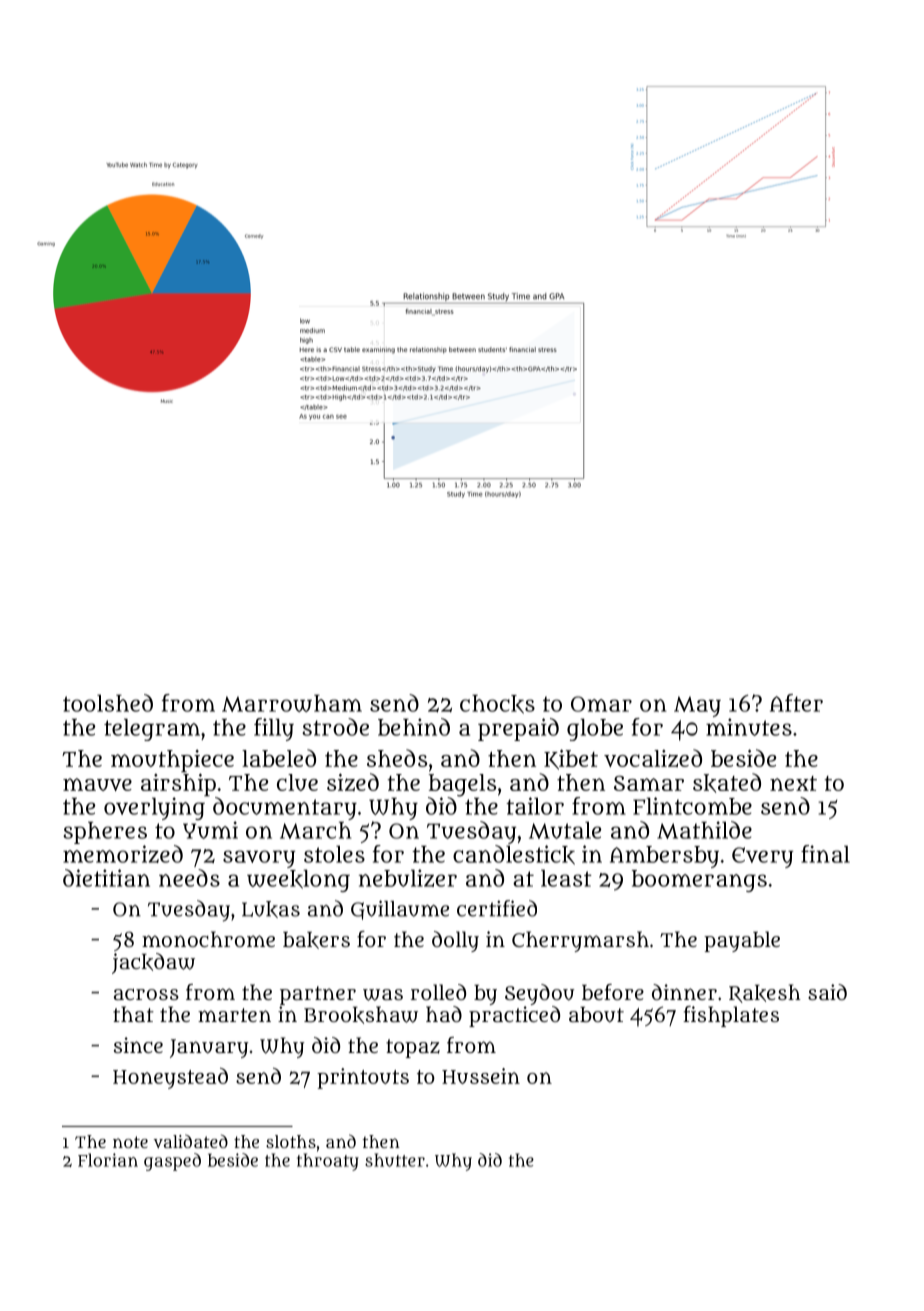  What do you see at coordinates (497, 704) in the document?
I see `chocks` at bounding box center [497, 704].
